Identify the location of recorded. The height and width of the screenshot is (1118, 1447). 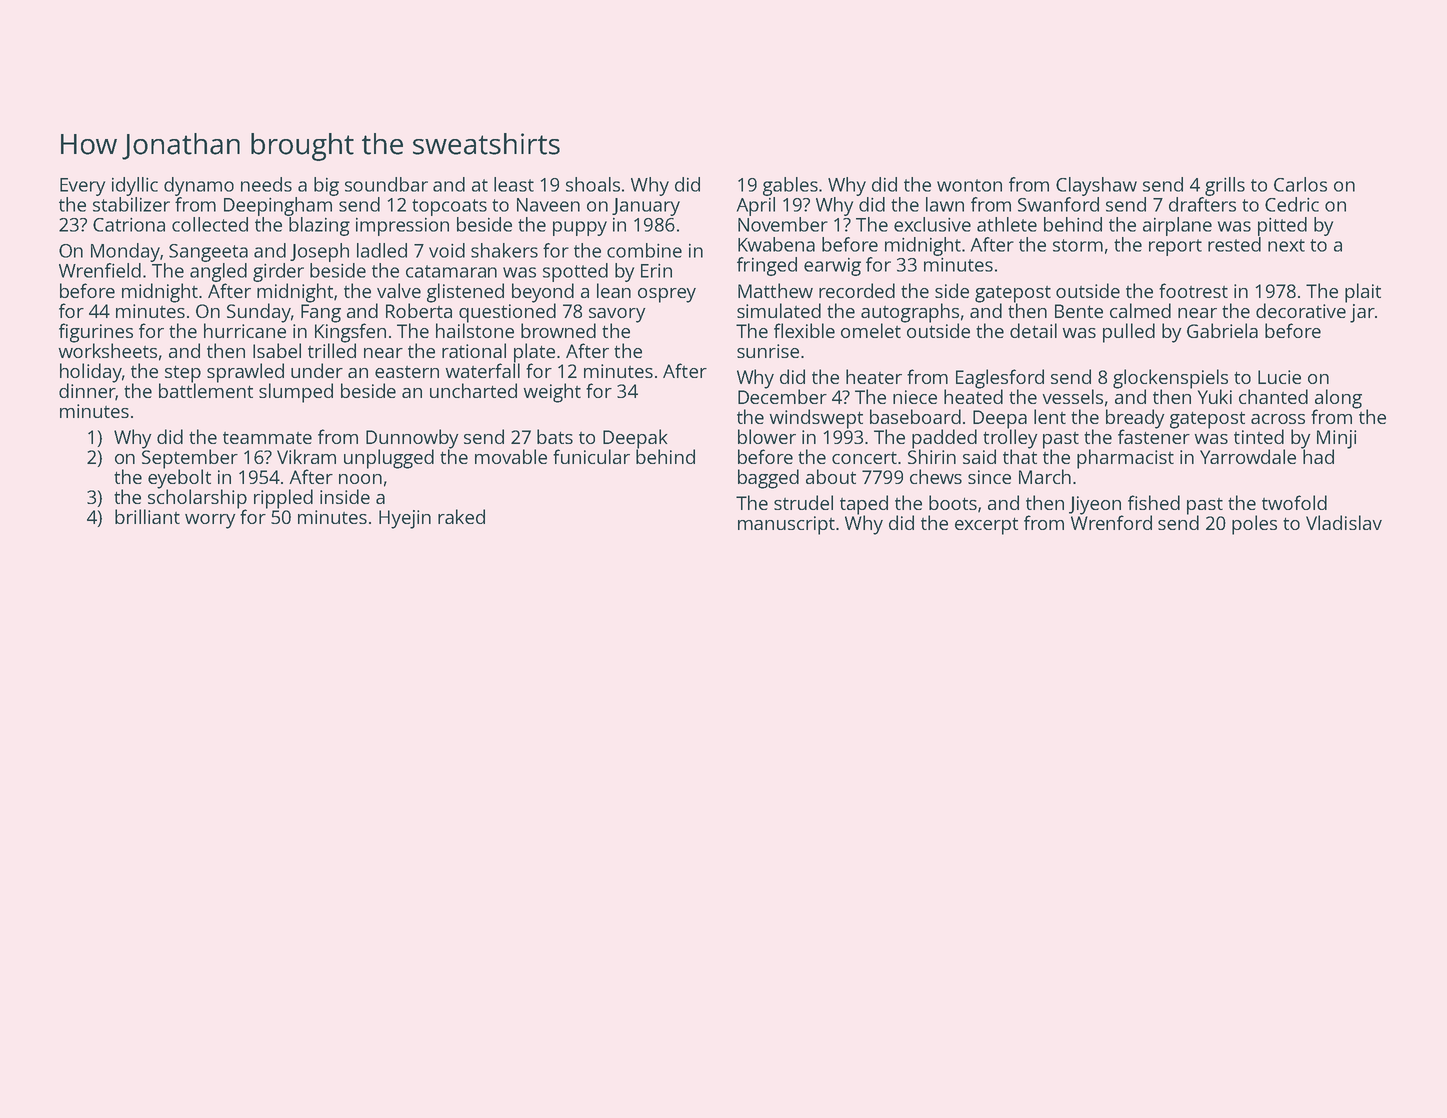
(857, 290).
